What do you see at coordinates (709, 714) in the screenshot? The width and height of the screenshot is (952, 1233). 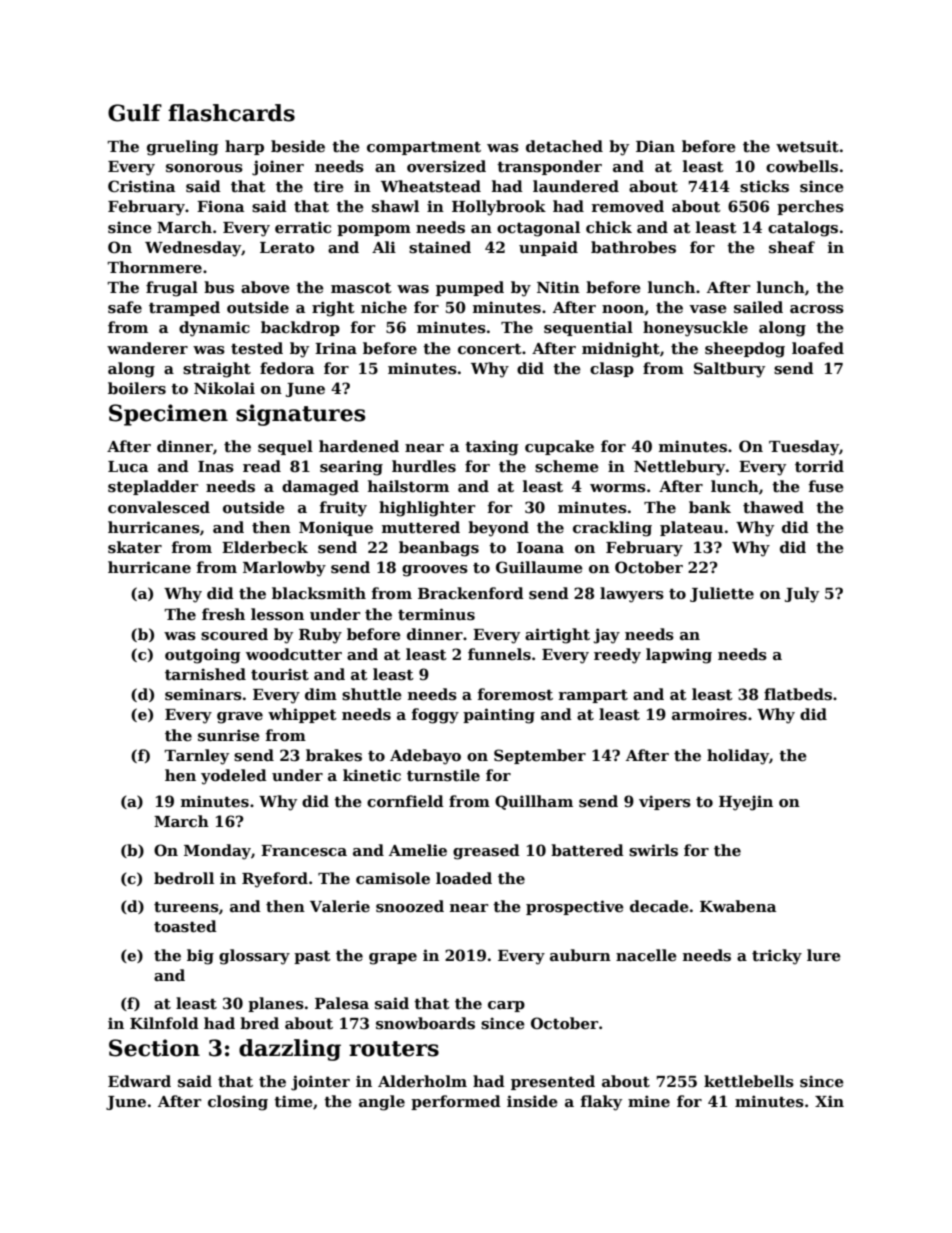 I see `armoires` at bounding box center [709, 714].
